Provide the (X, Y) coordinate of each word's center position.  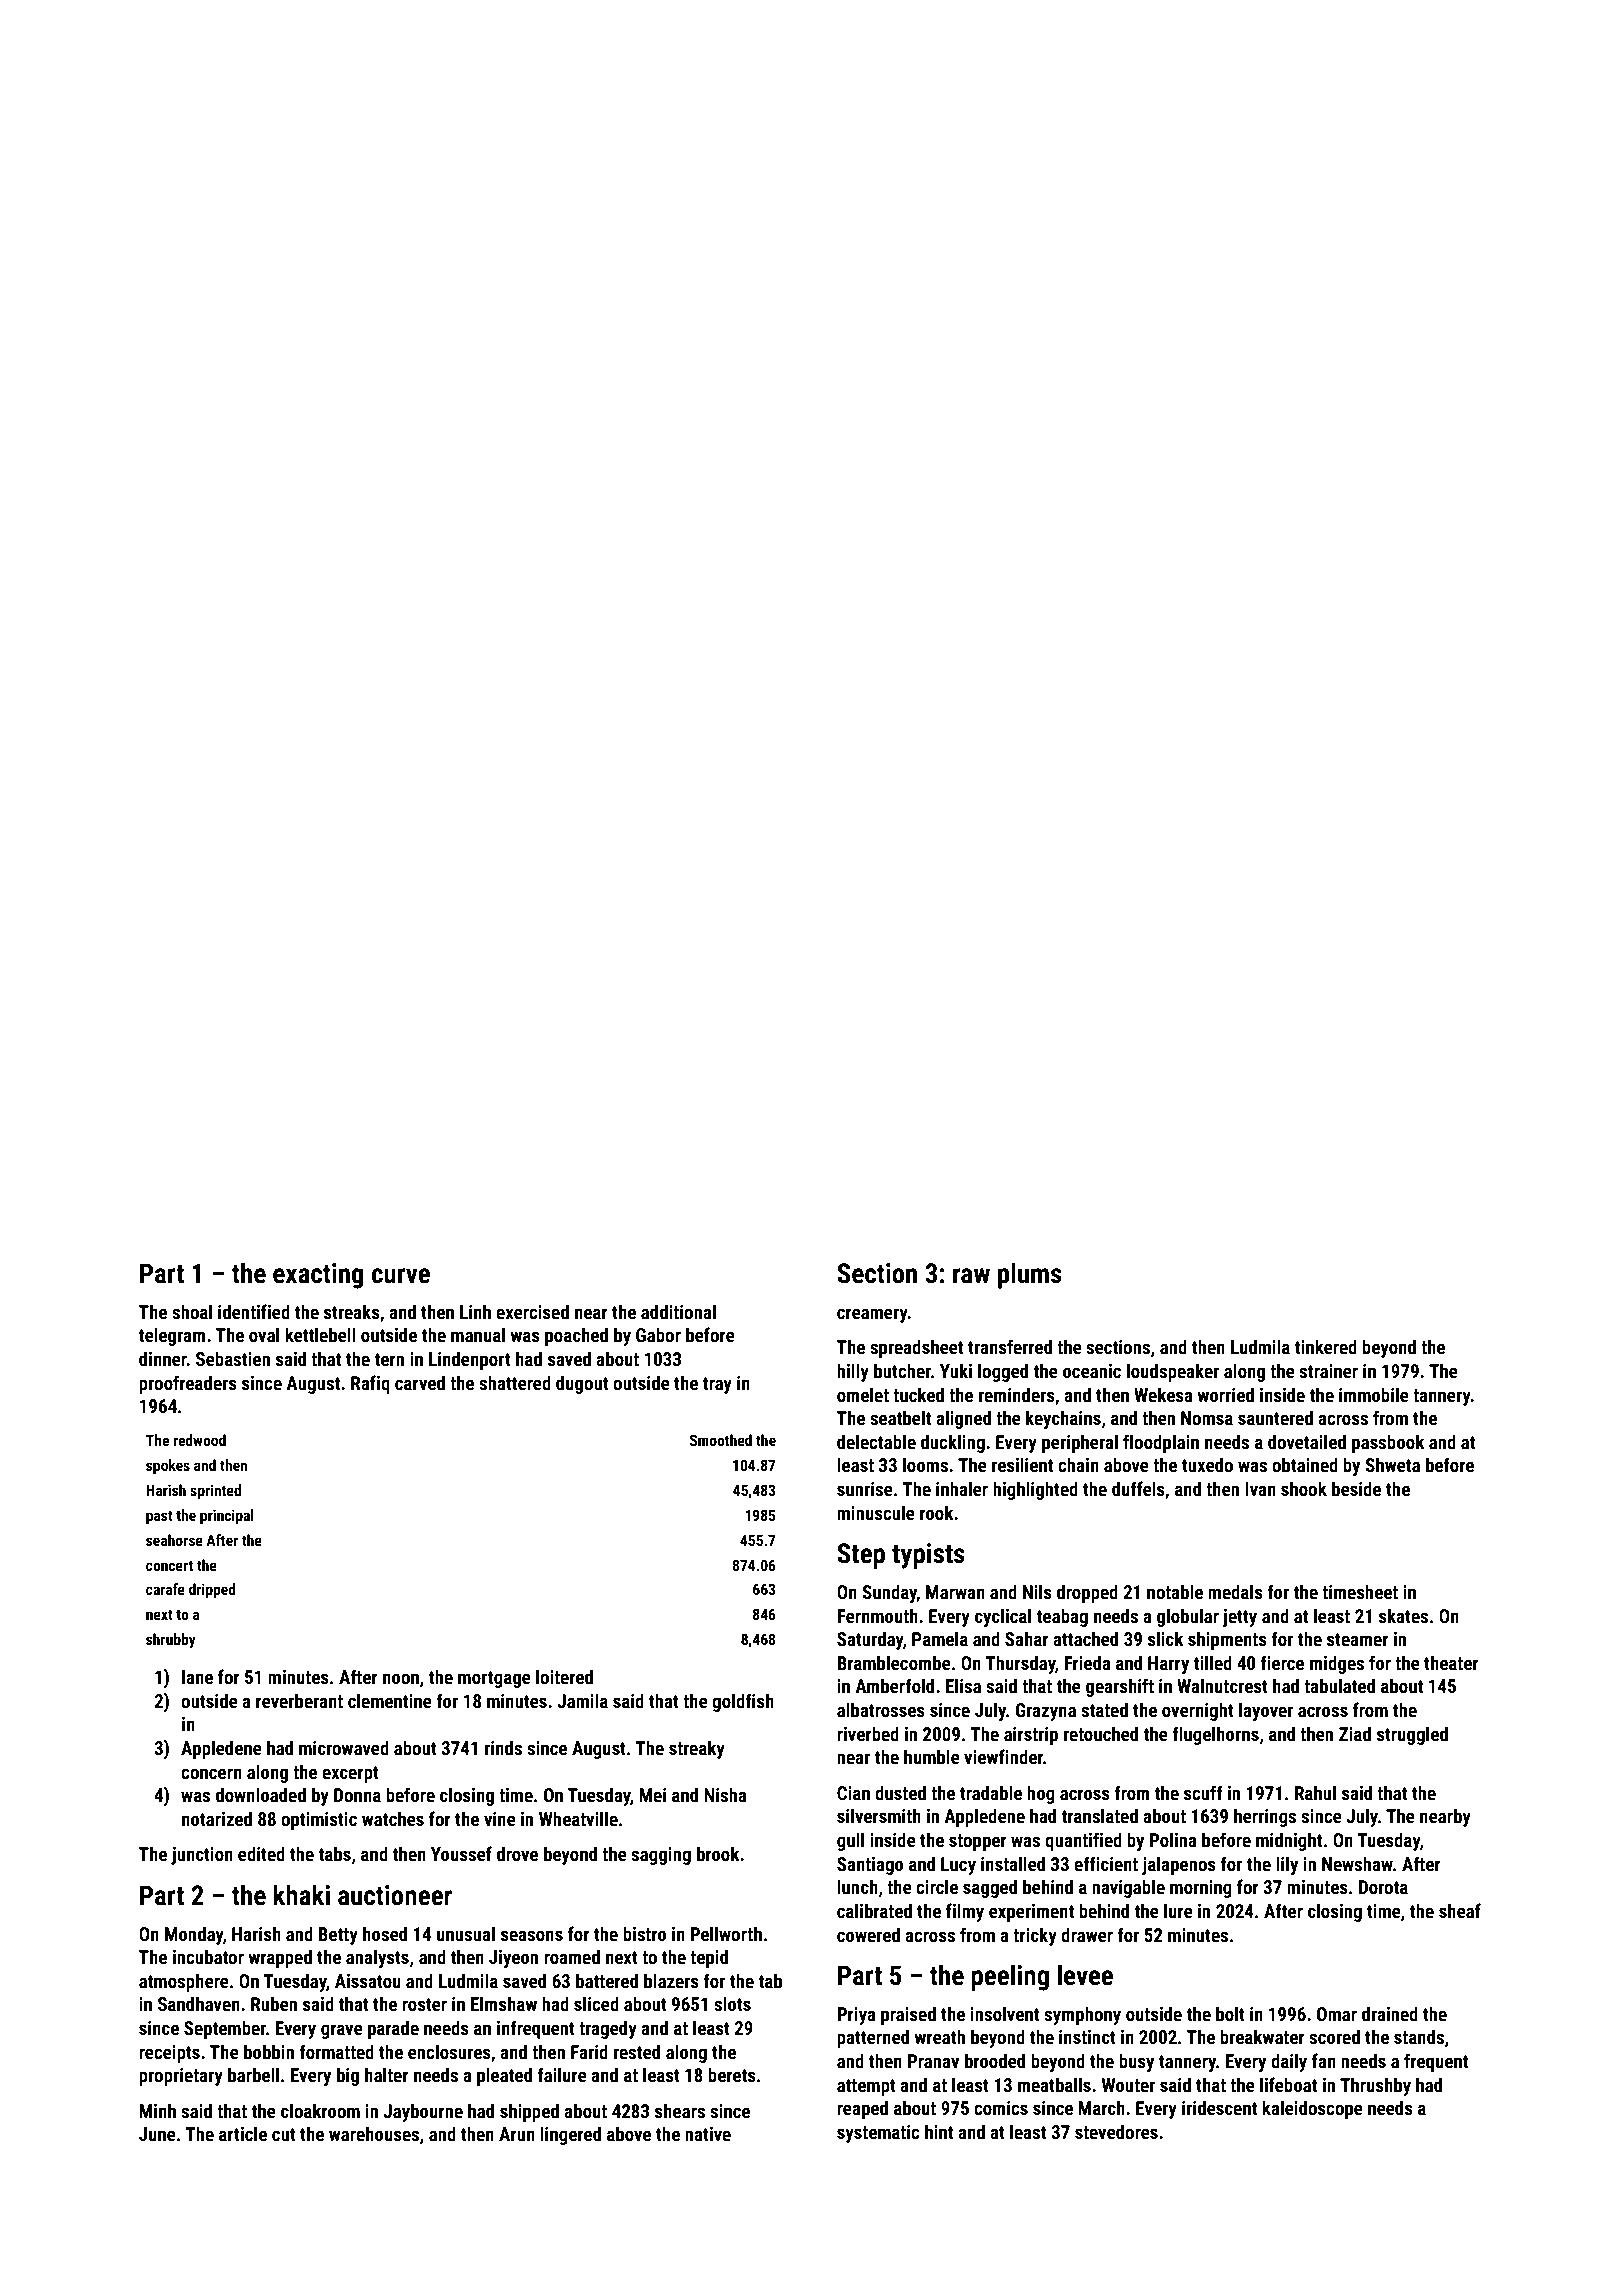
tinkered (1326, 1346)
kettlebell (320, 1334)
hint (939, 2131)
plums (1030, 1275)
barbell (253, 2074)
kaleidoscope (1312, 2109)
